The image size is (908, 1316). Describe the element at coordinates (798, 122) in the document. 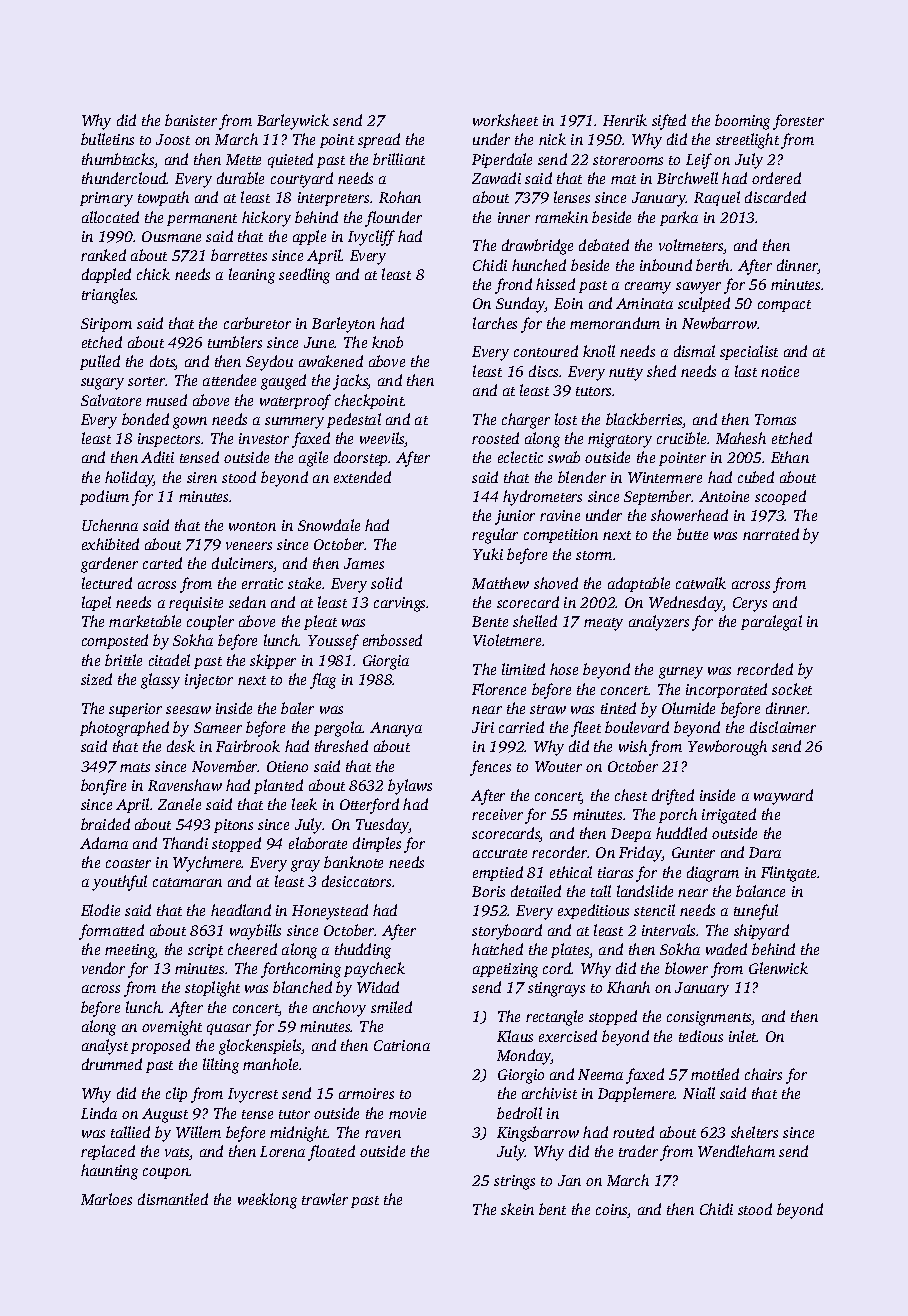

I see `forester` at that location.
